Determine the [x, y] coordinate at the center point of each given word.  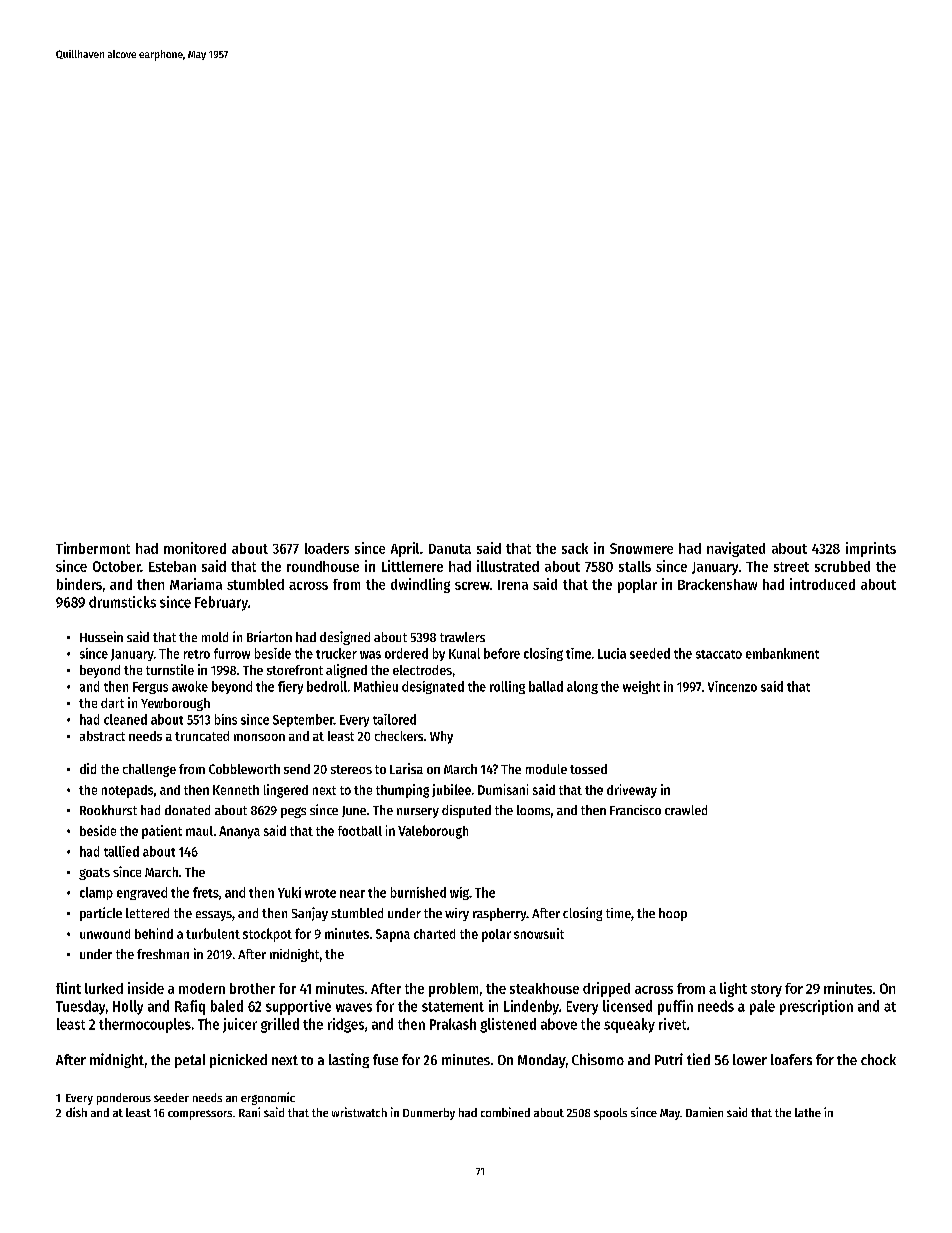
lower [750, 1059]
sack [575, 548]
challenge [149, 770]
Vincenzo [732, 686]
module [546, 769]
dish [76, 1112]
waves [354, 1007]
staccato [719, 654]
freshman [163, 954]
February [221, 603]
